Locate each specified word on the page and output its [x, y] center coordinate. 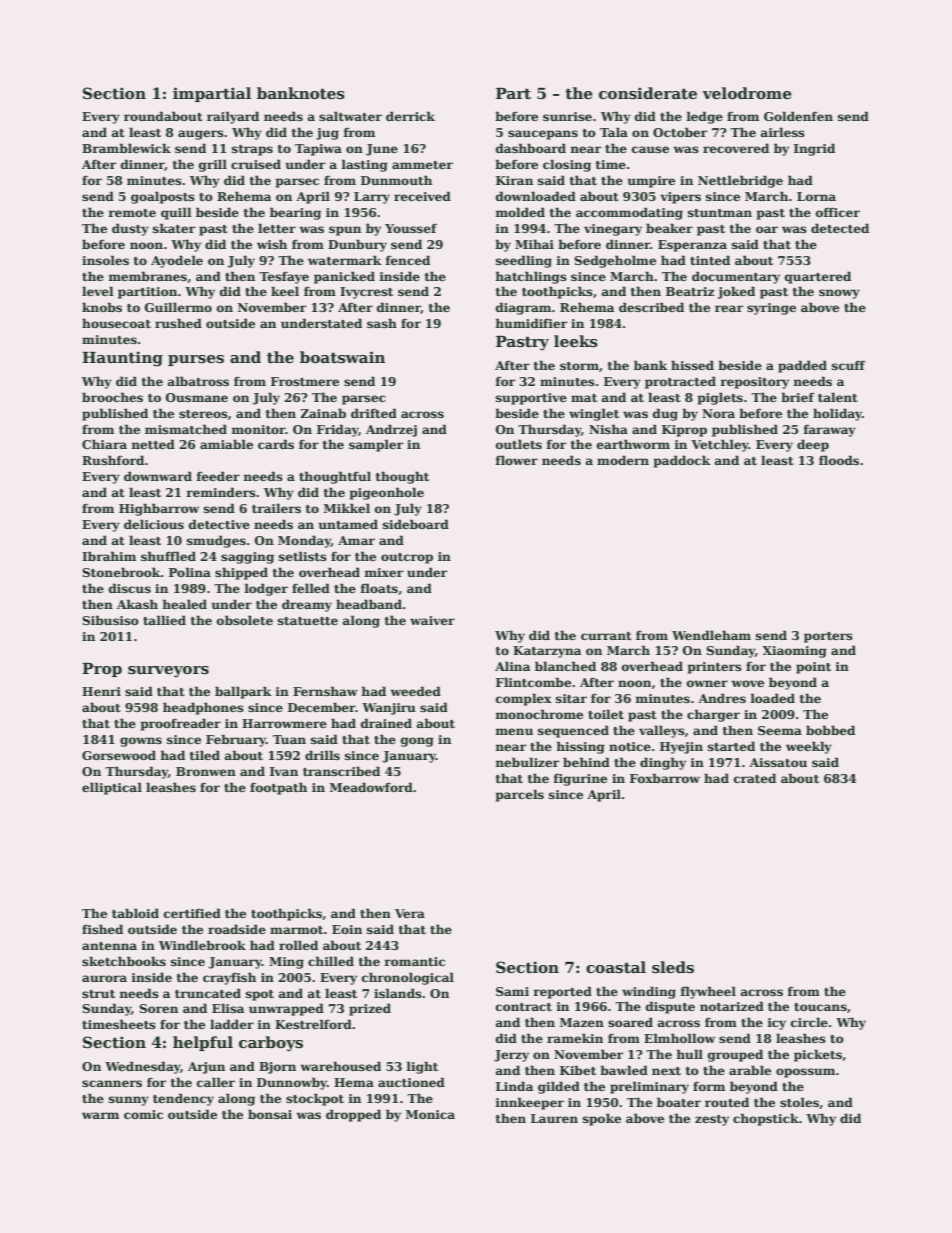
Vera [410, 913]
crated [755, 778]
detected [840, 228]
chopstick [766, 1119]
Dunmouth [396, 180]
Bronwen [206, 771]
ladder [232, 1024]
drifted [374, 413]
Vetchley [720, 445]
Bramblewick [126, 148]
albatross [198, 381]
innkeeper [529, 1103]
